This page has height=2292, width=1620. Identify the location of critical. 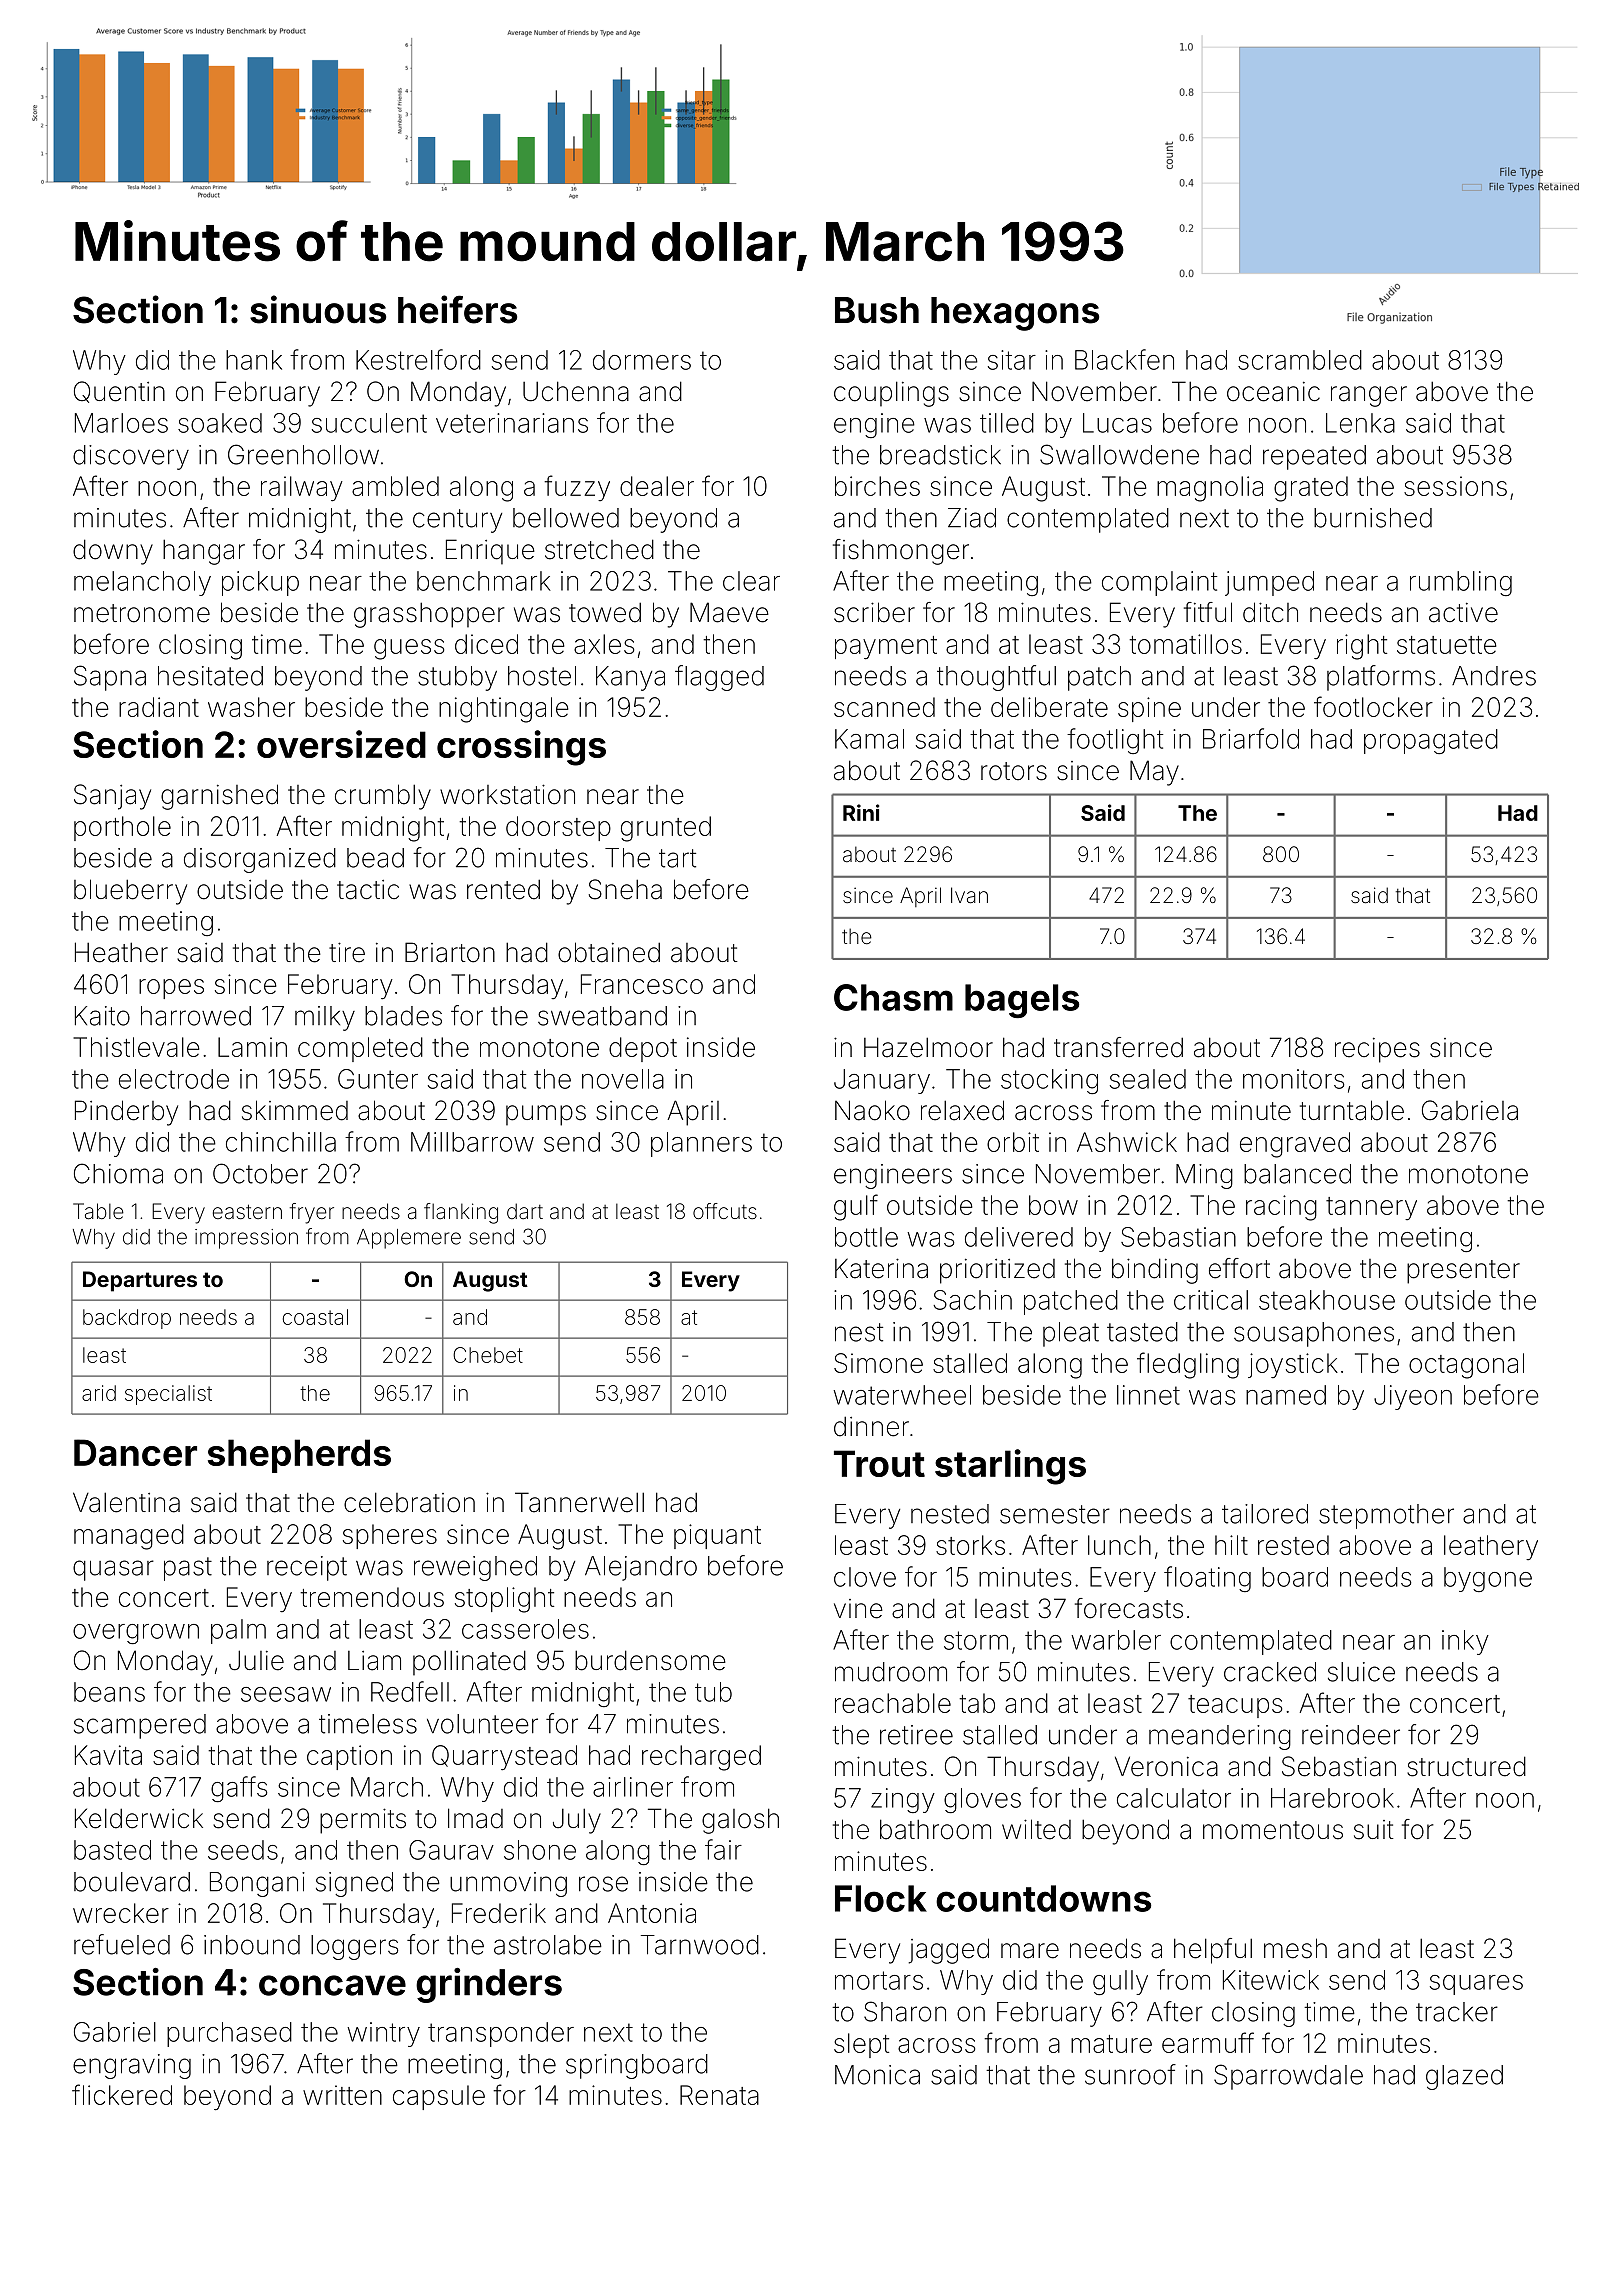
(1211, 1300).
